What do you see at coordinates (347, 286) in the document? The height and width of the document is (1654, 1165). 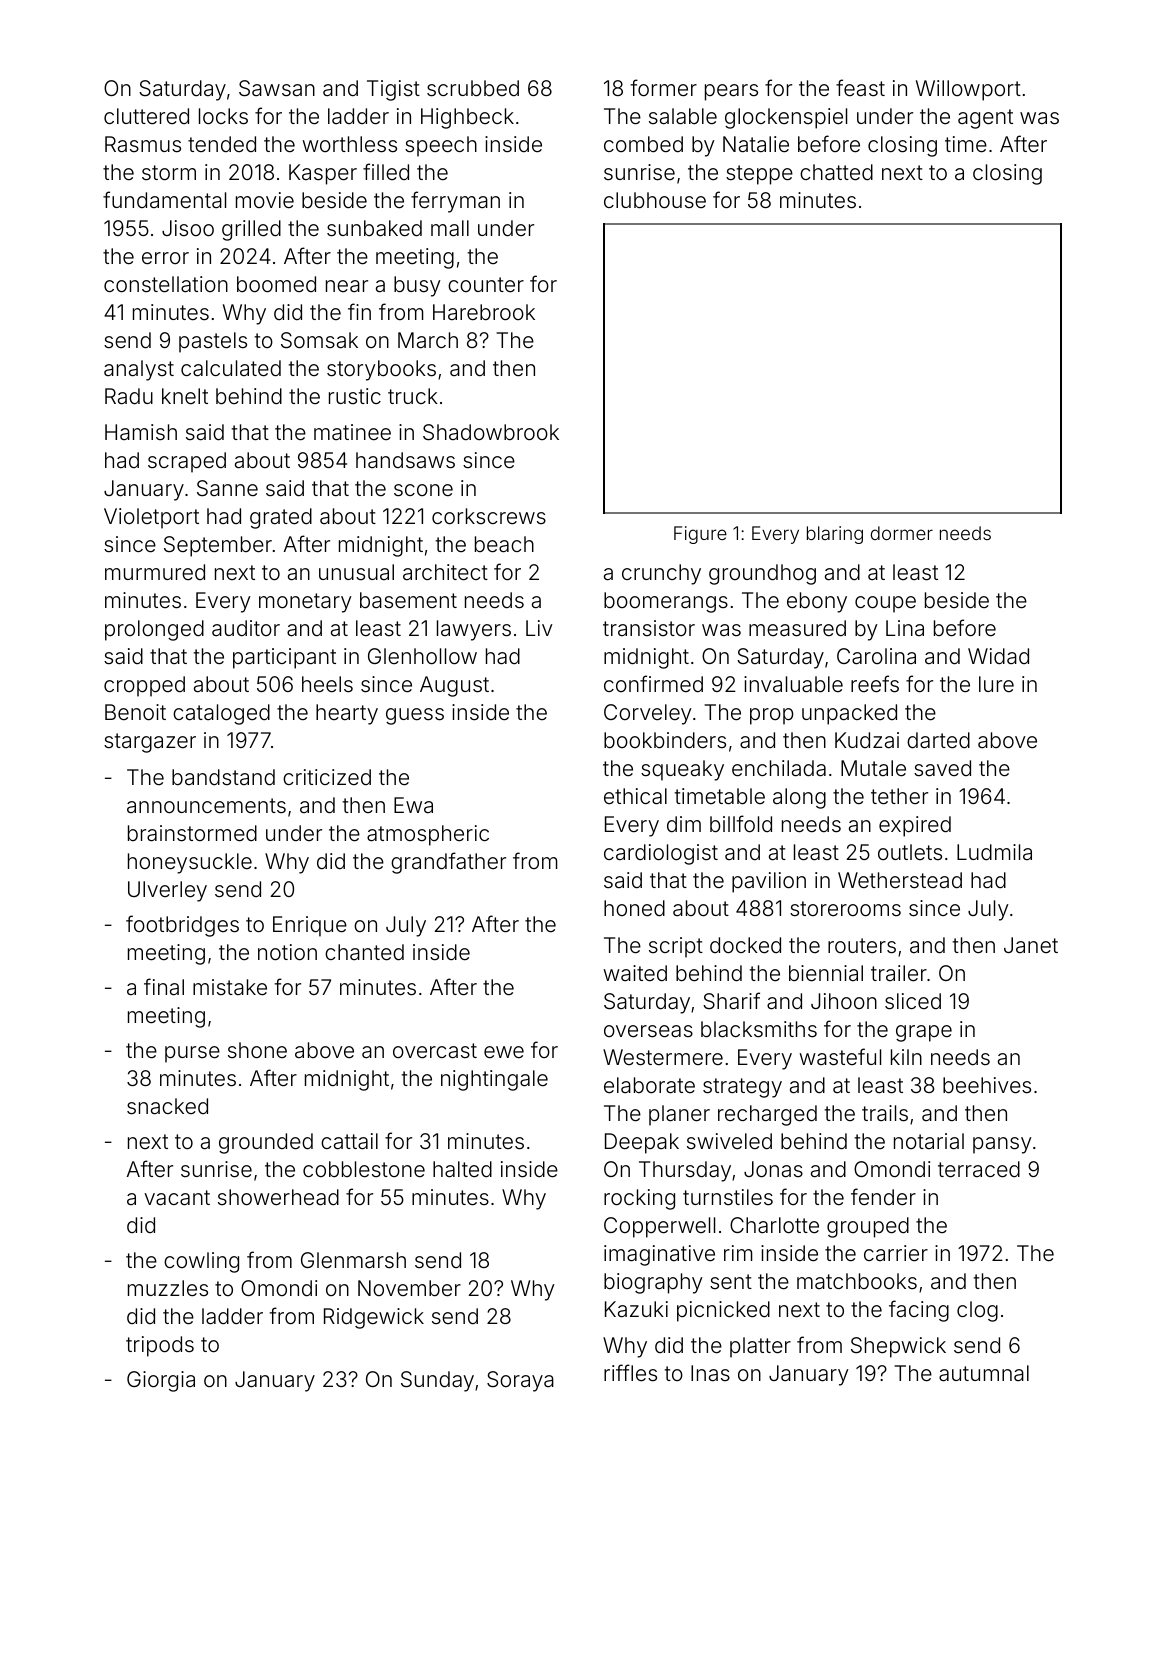 I see `near` at bounding box center [347, 286].
